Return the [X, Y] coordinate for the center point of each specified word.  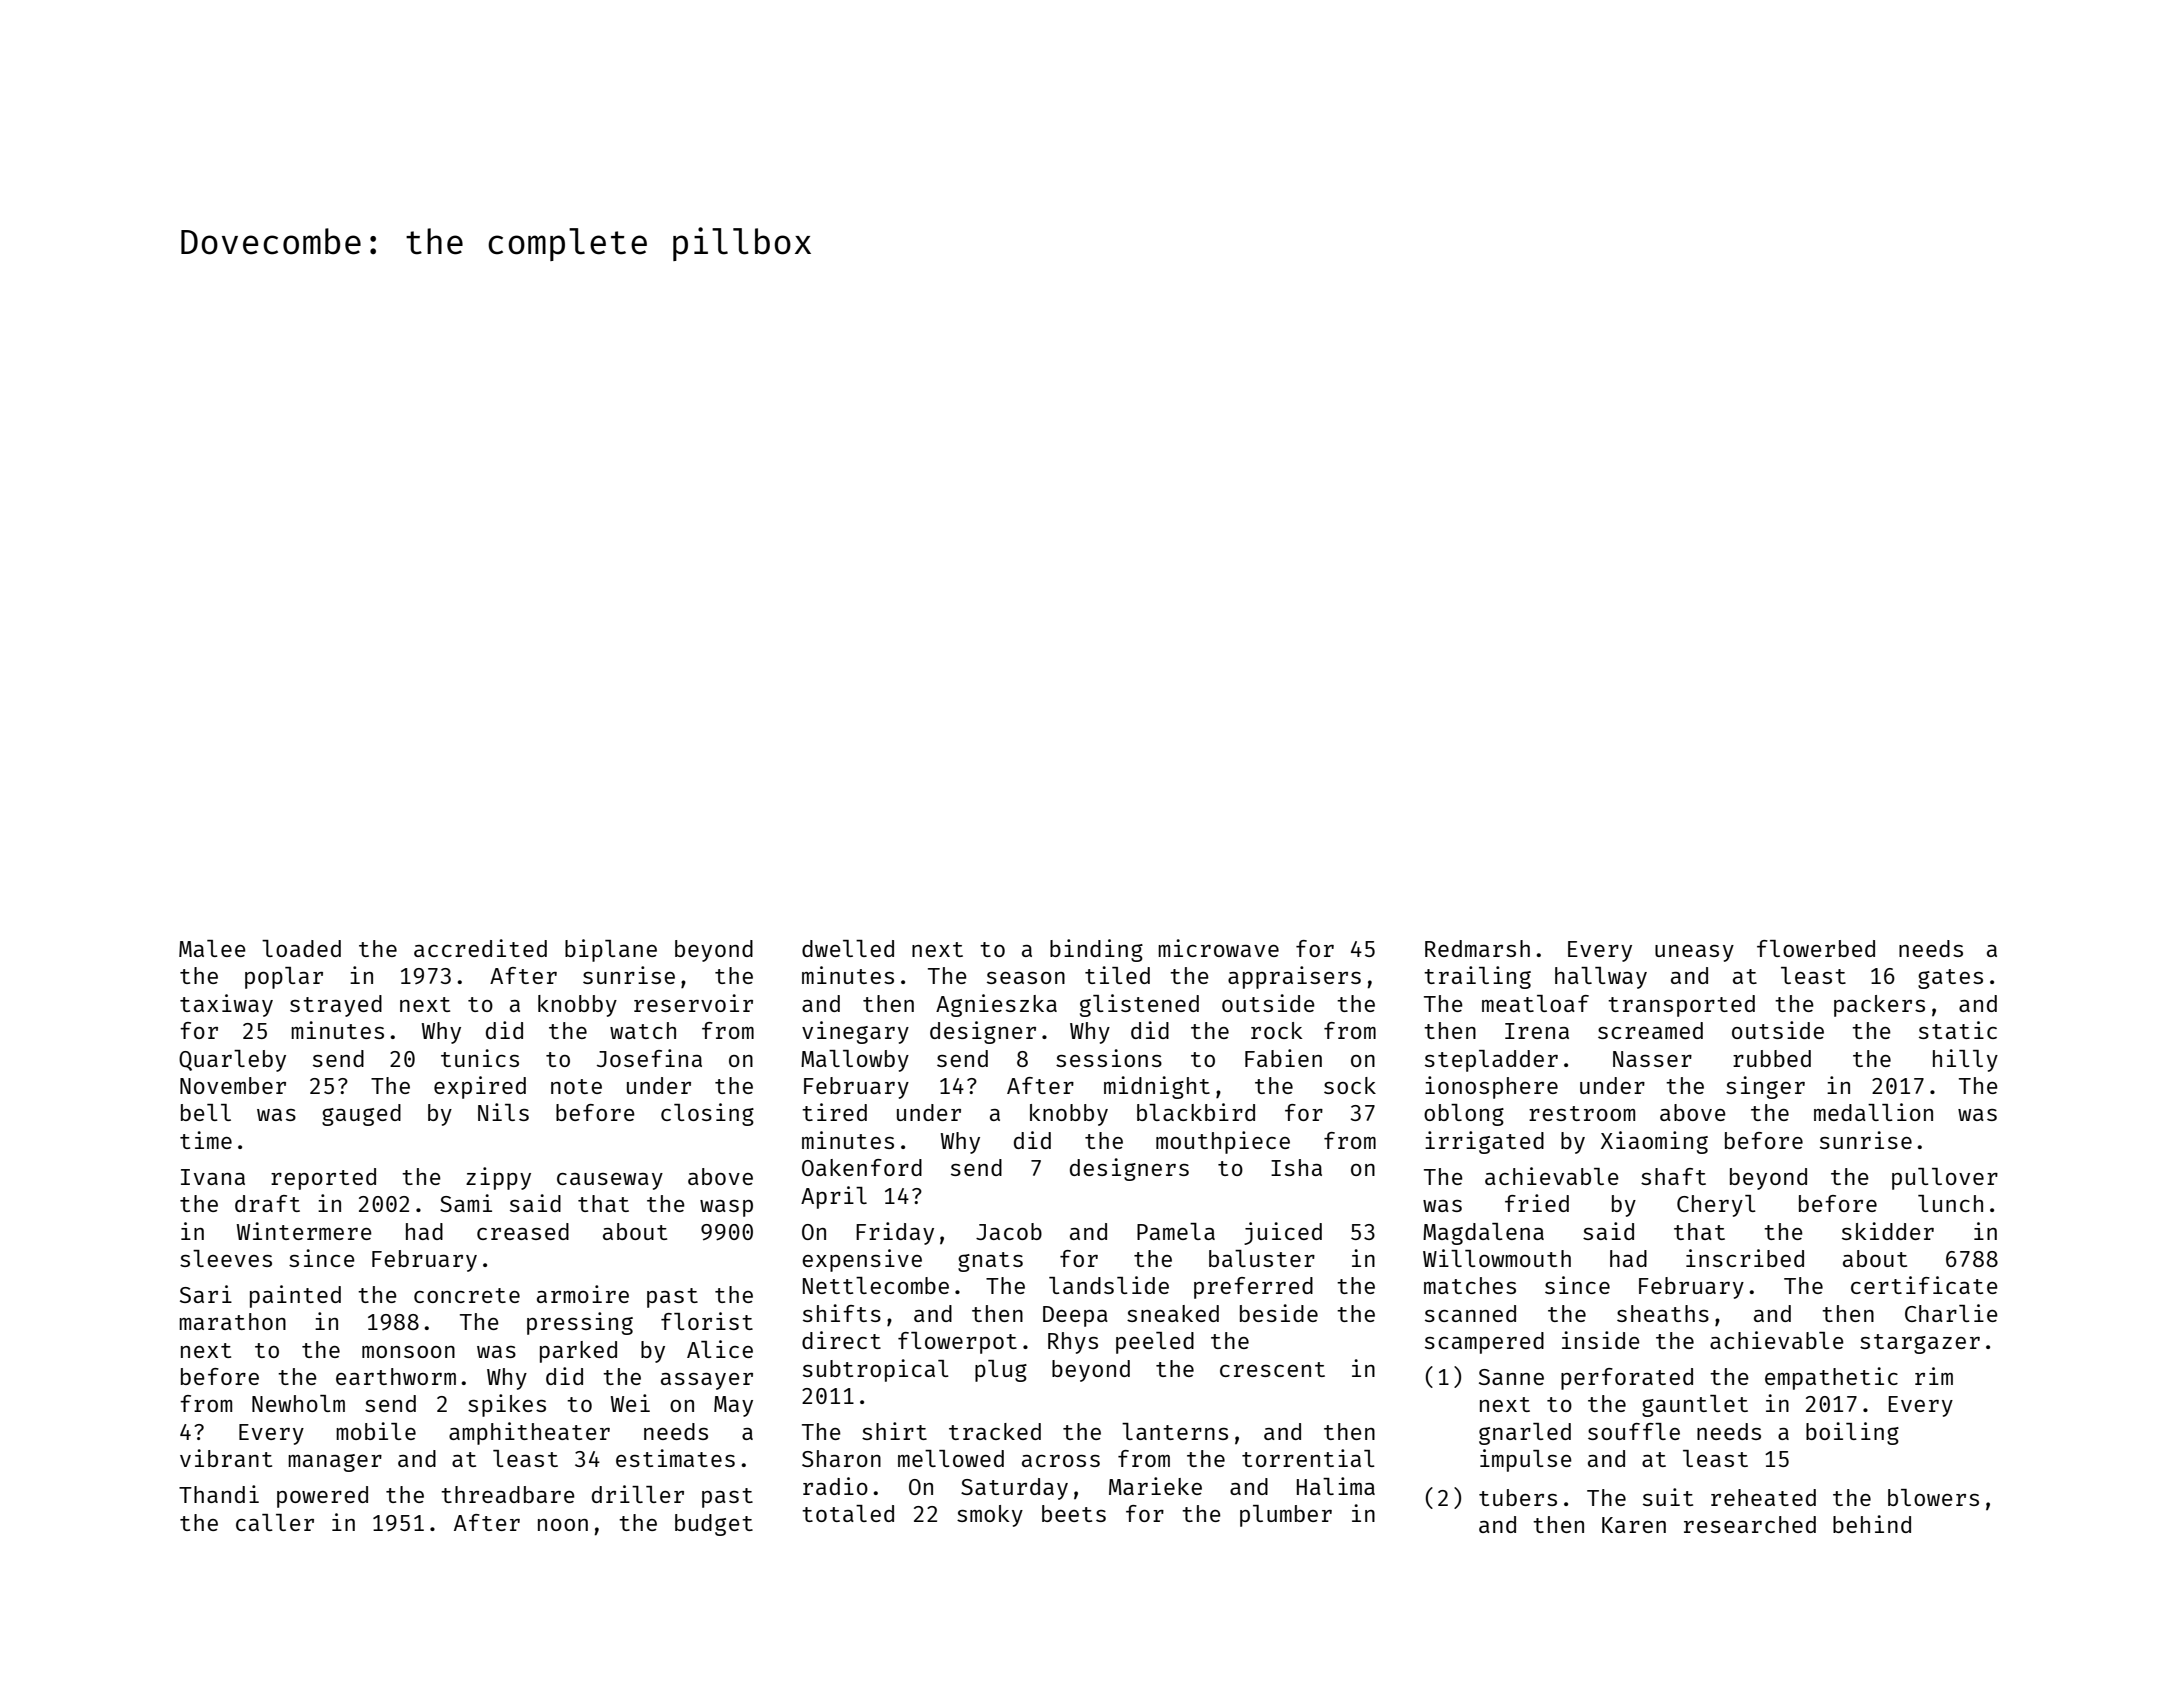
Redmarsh [1477, 948]
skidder [1888, 1231]
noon [563, 1525]
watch [643, 1030]
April [834, 1197]
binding [1096, 950]
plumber [1286, 1516]
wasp [726, 1208]
